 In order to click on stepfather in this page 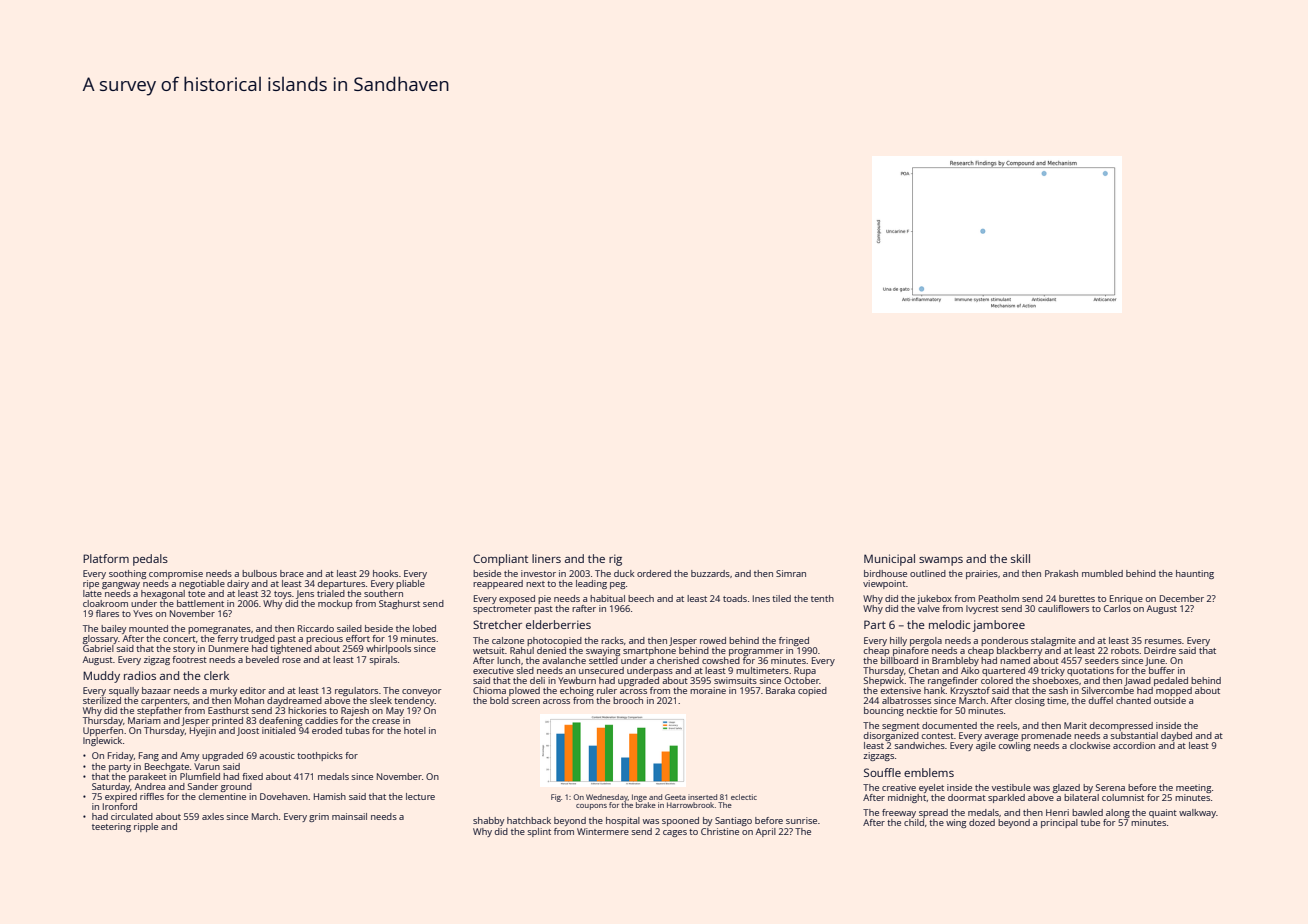, I will do `click(159, 711)`.
